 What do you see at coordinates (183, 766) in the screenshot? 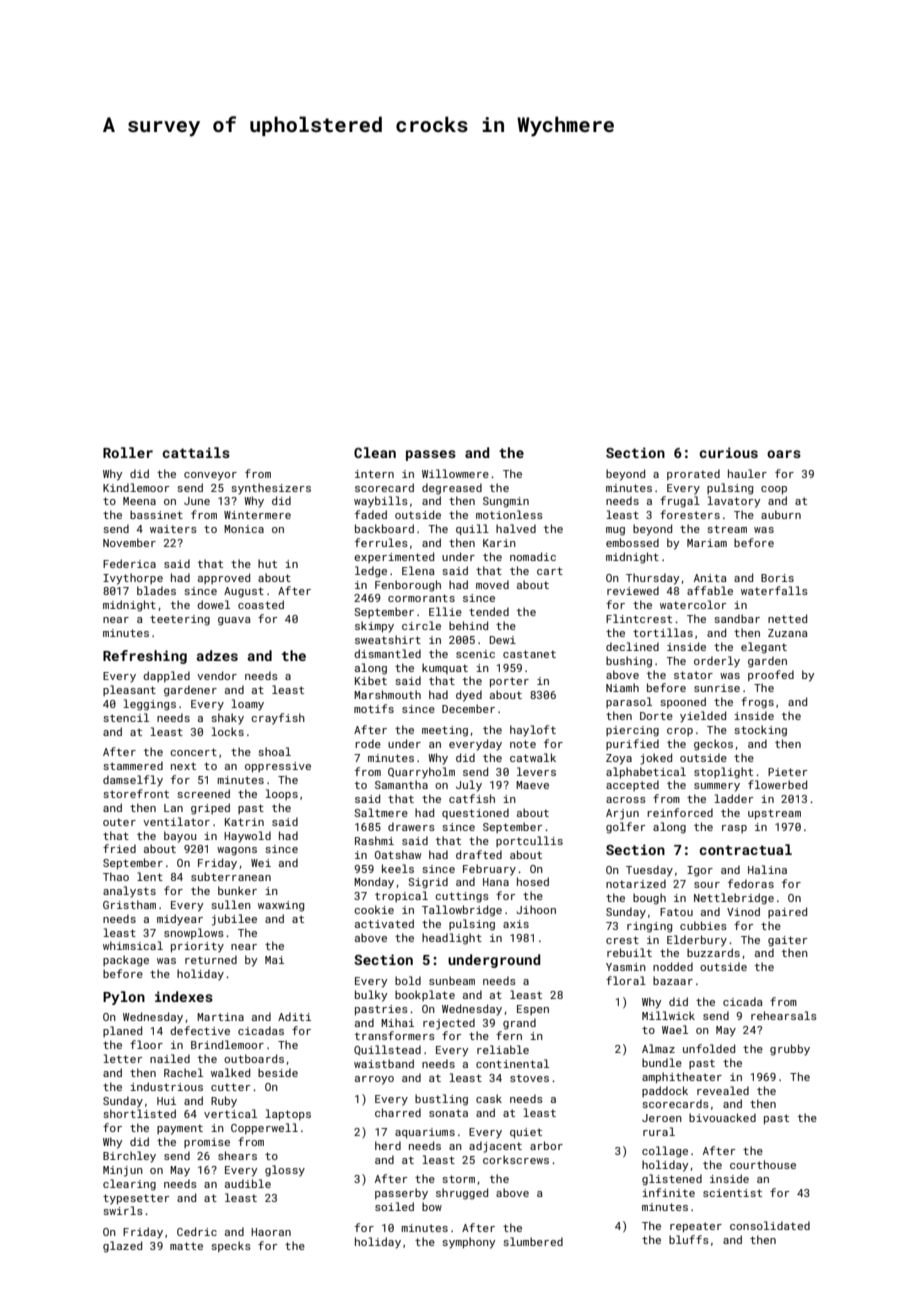
I see `next` at bounding box center [183, 766].
